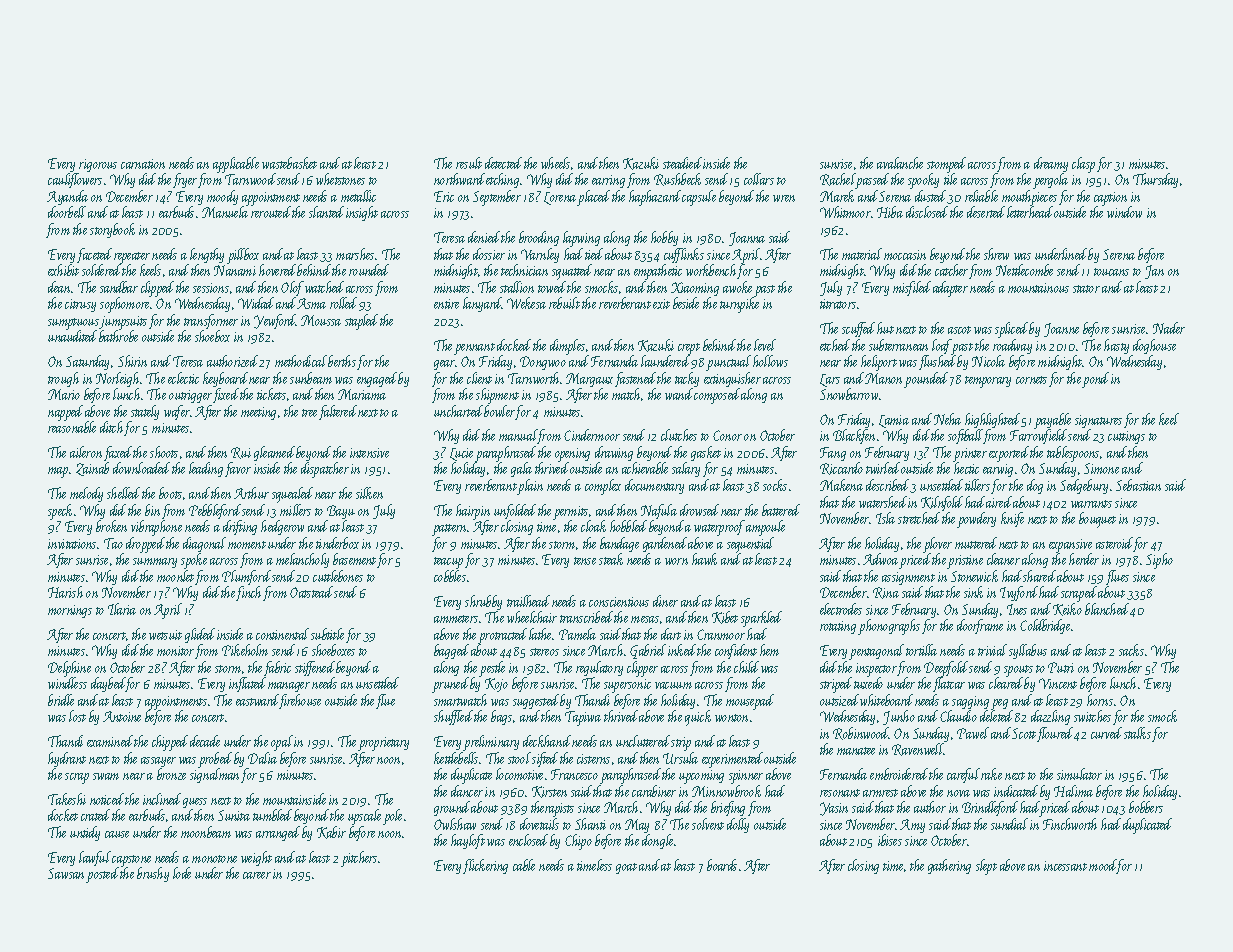 Image resolution: width=1233 pixels, height=952 pixels. Describe the element at coordinates (361, 322) in the image. I see `stapled` at that location.
